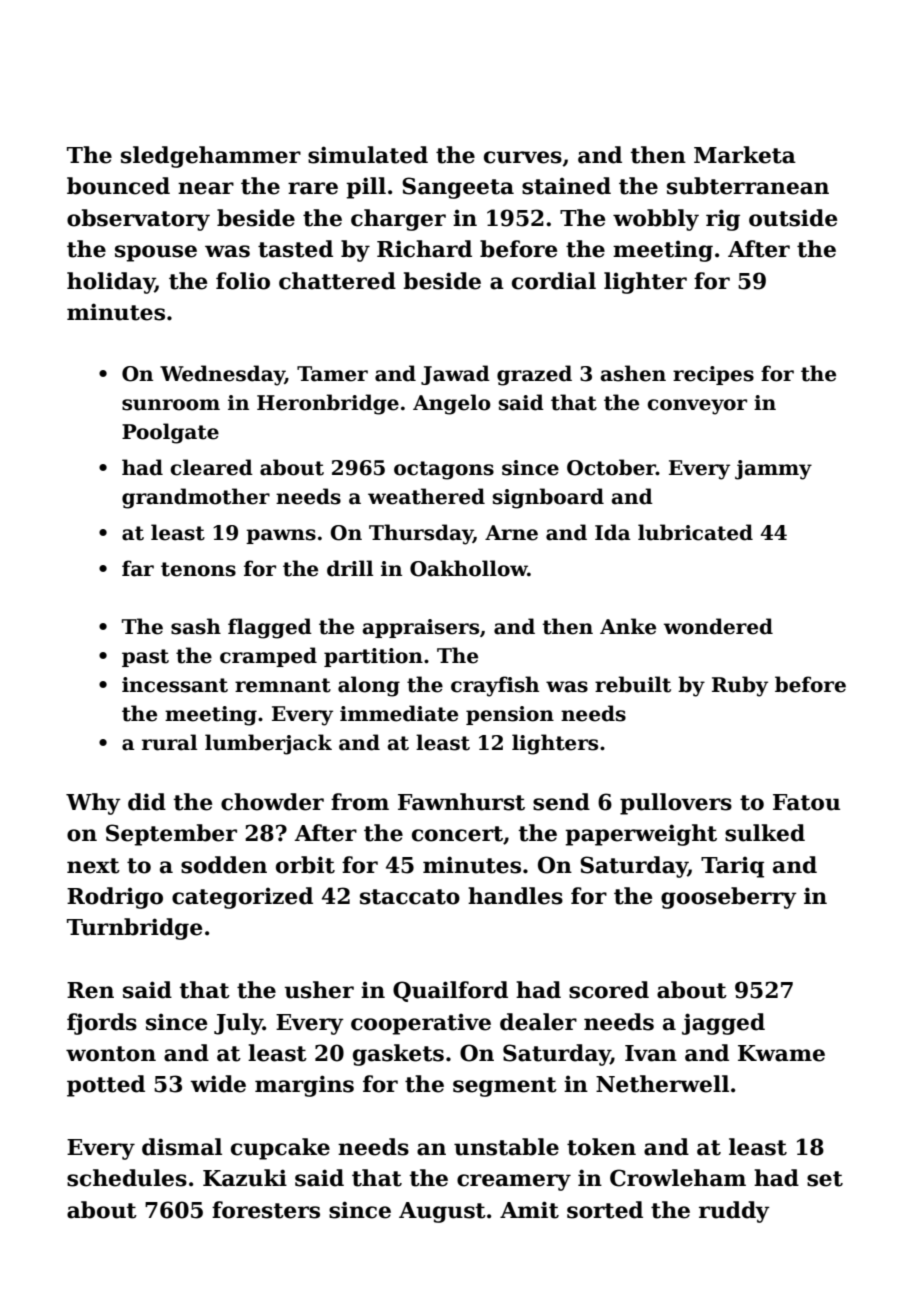  I want to click on outside, so click(793, 218).
